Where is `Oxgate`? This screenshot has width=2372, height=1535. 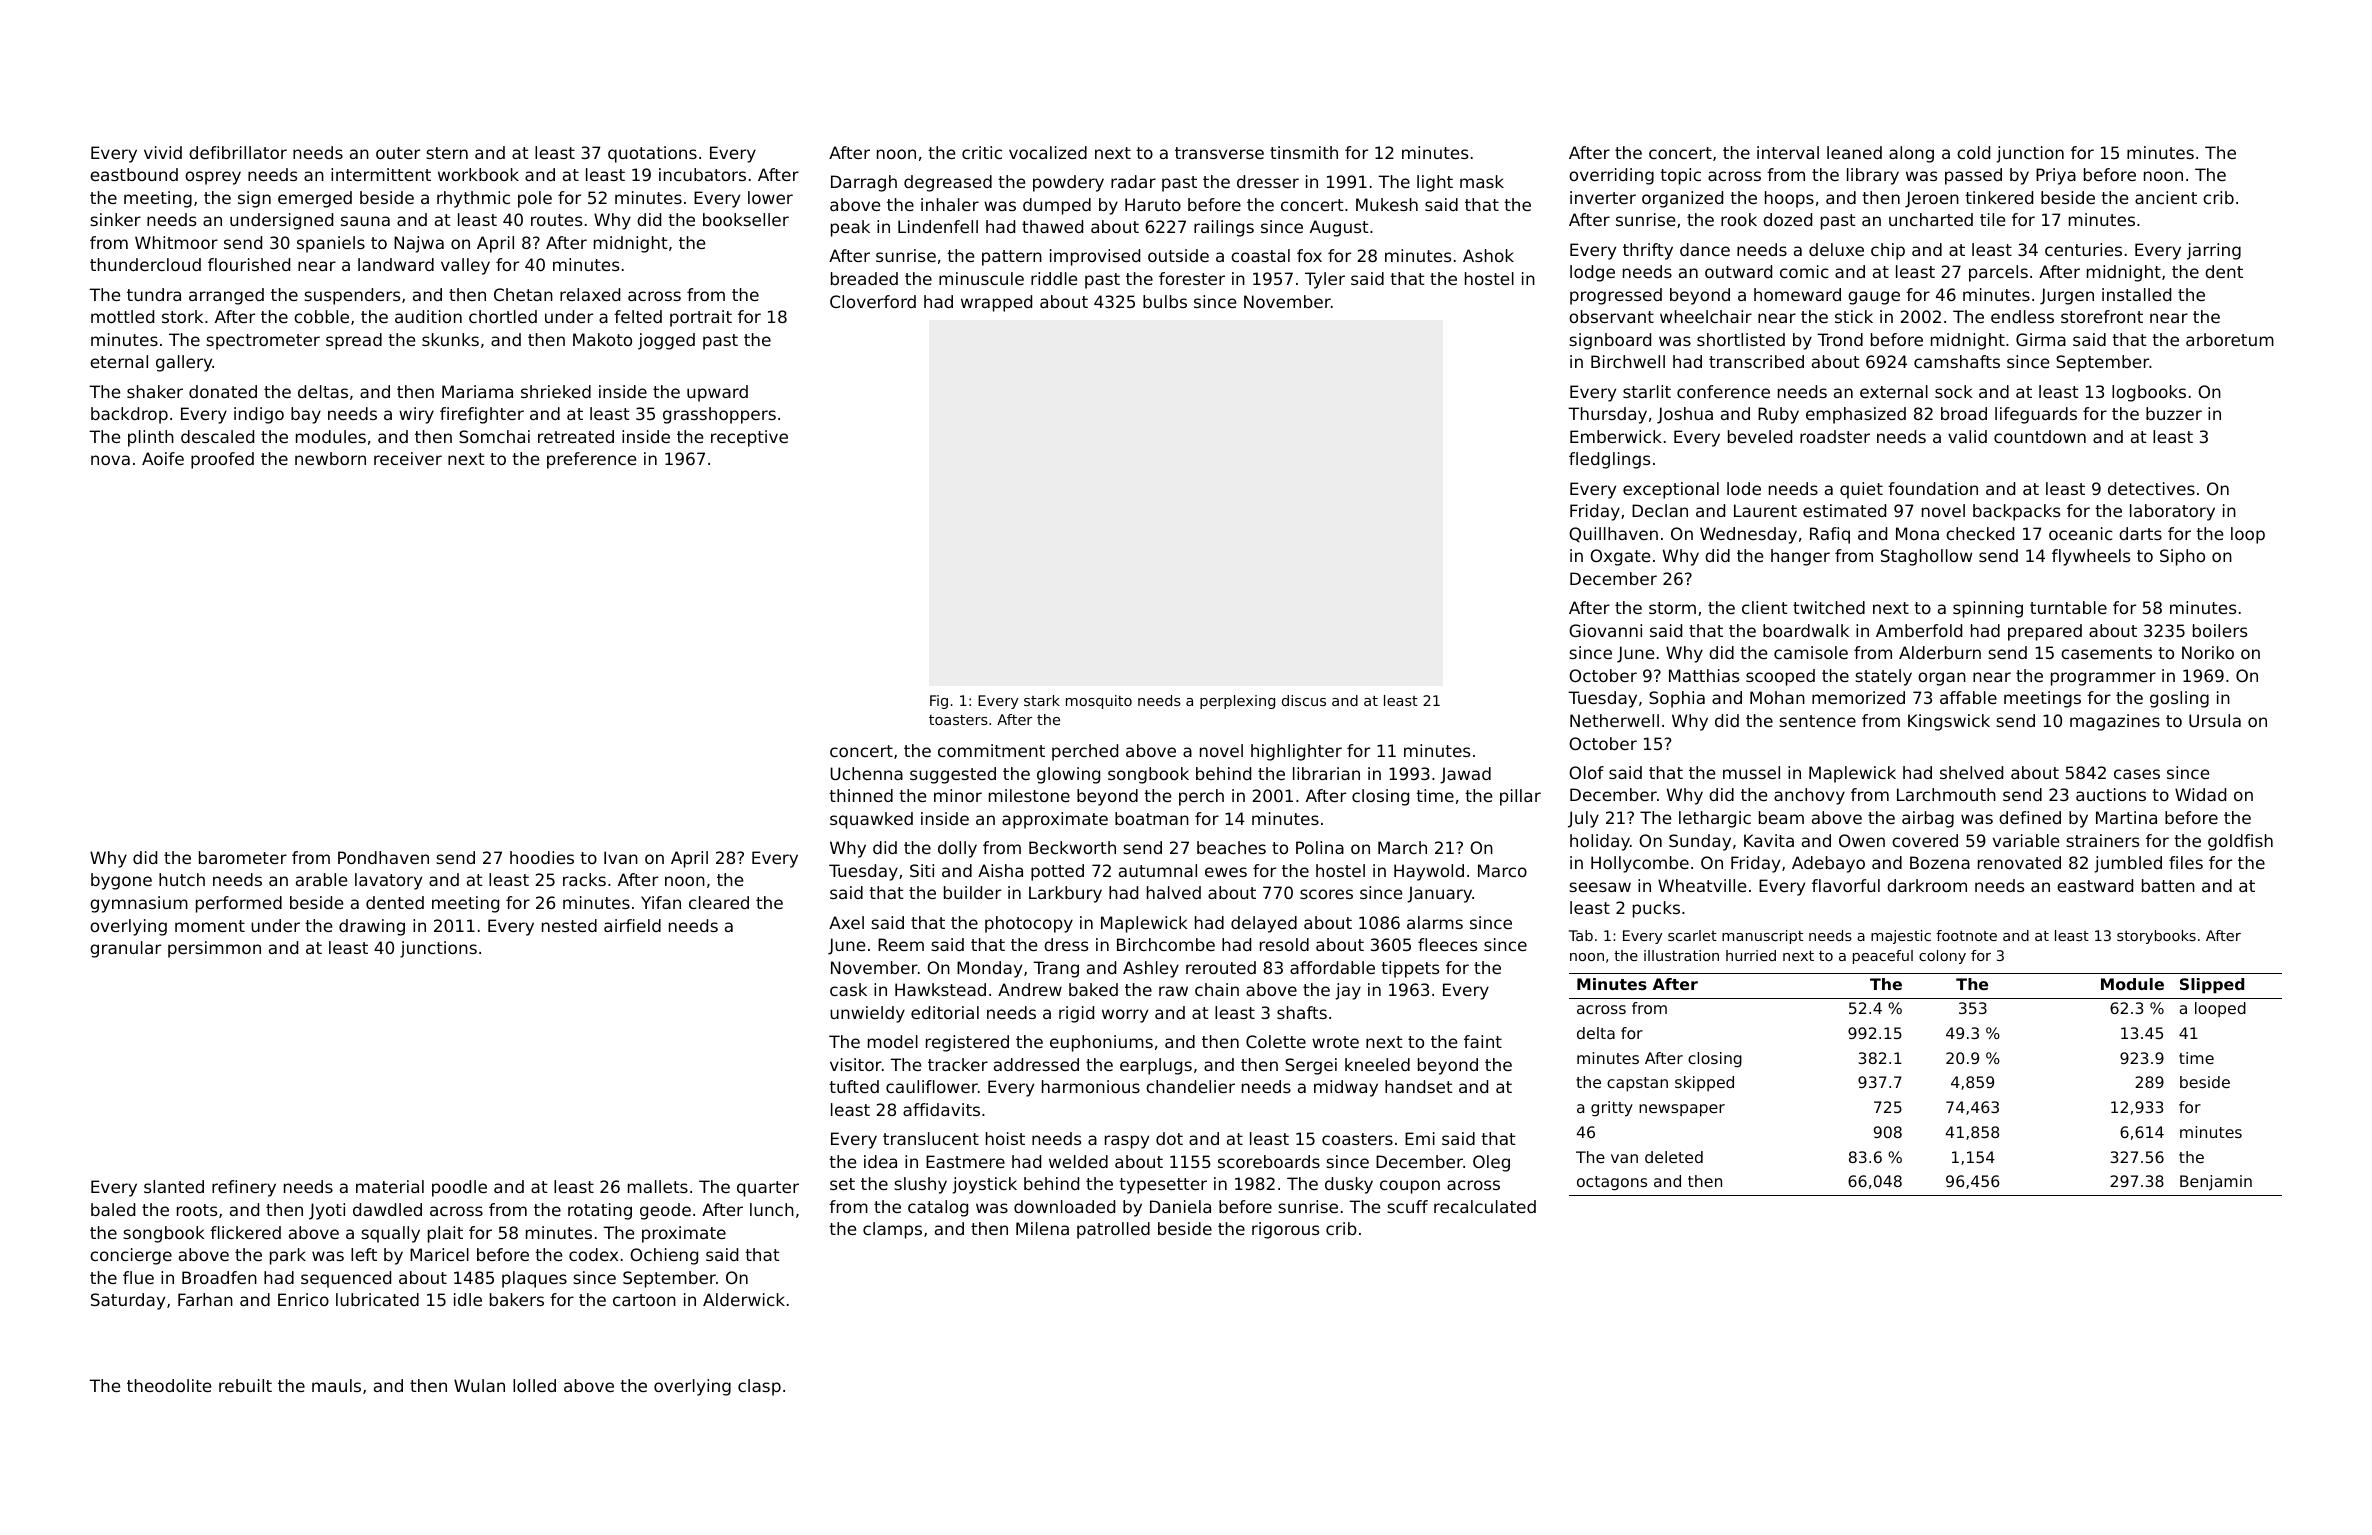 Oxgate is located at coordinates (1620, 557).
